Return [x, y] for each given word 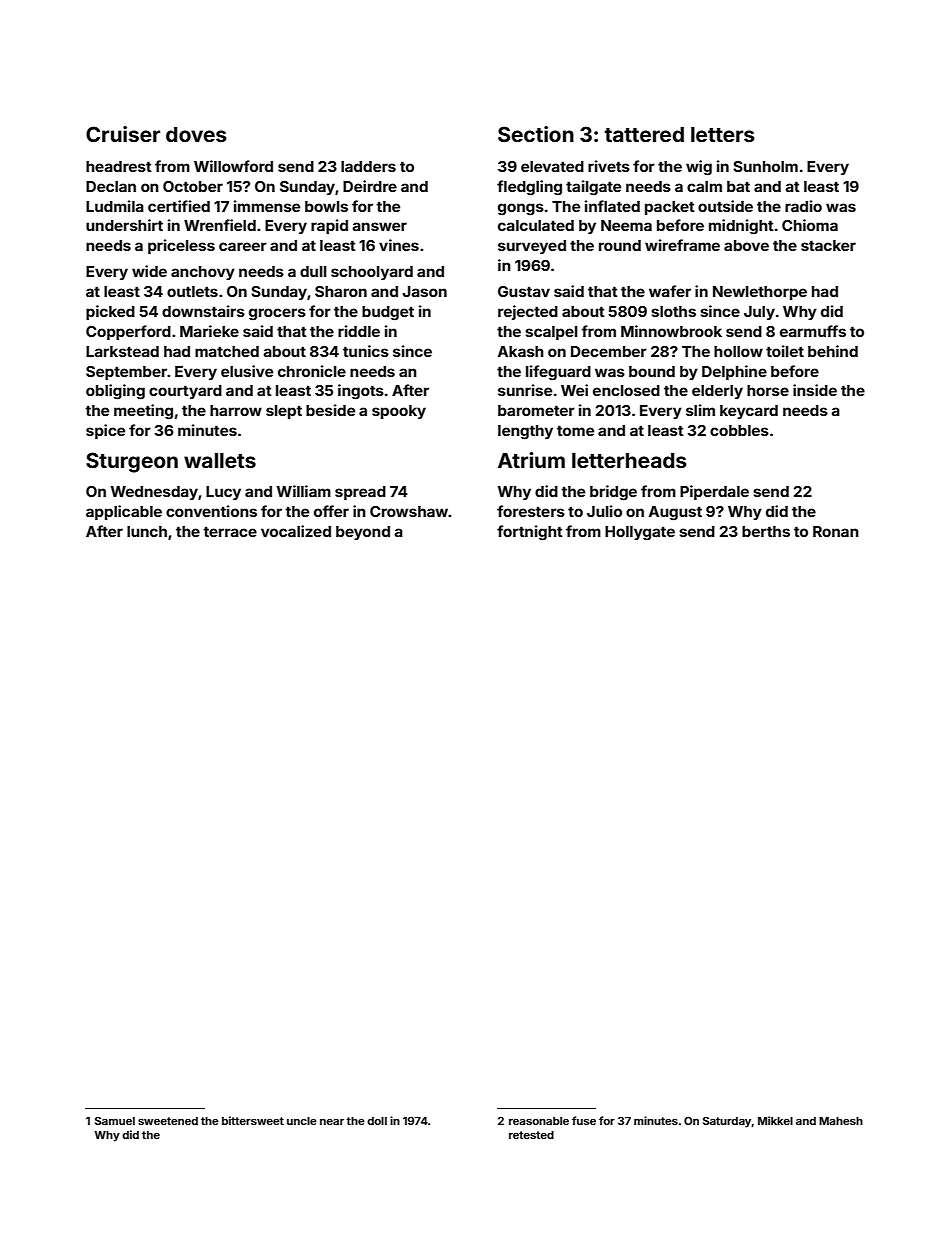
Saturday [727, 1122]
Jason [424, 291]
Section [536, 134]
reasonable [539, 1121]
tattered [644, 134]
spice [105, 431]
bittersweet [253, 1120]
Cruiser [123, 134]
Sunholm [765, 166]
